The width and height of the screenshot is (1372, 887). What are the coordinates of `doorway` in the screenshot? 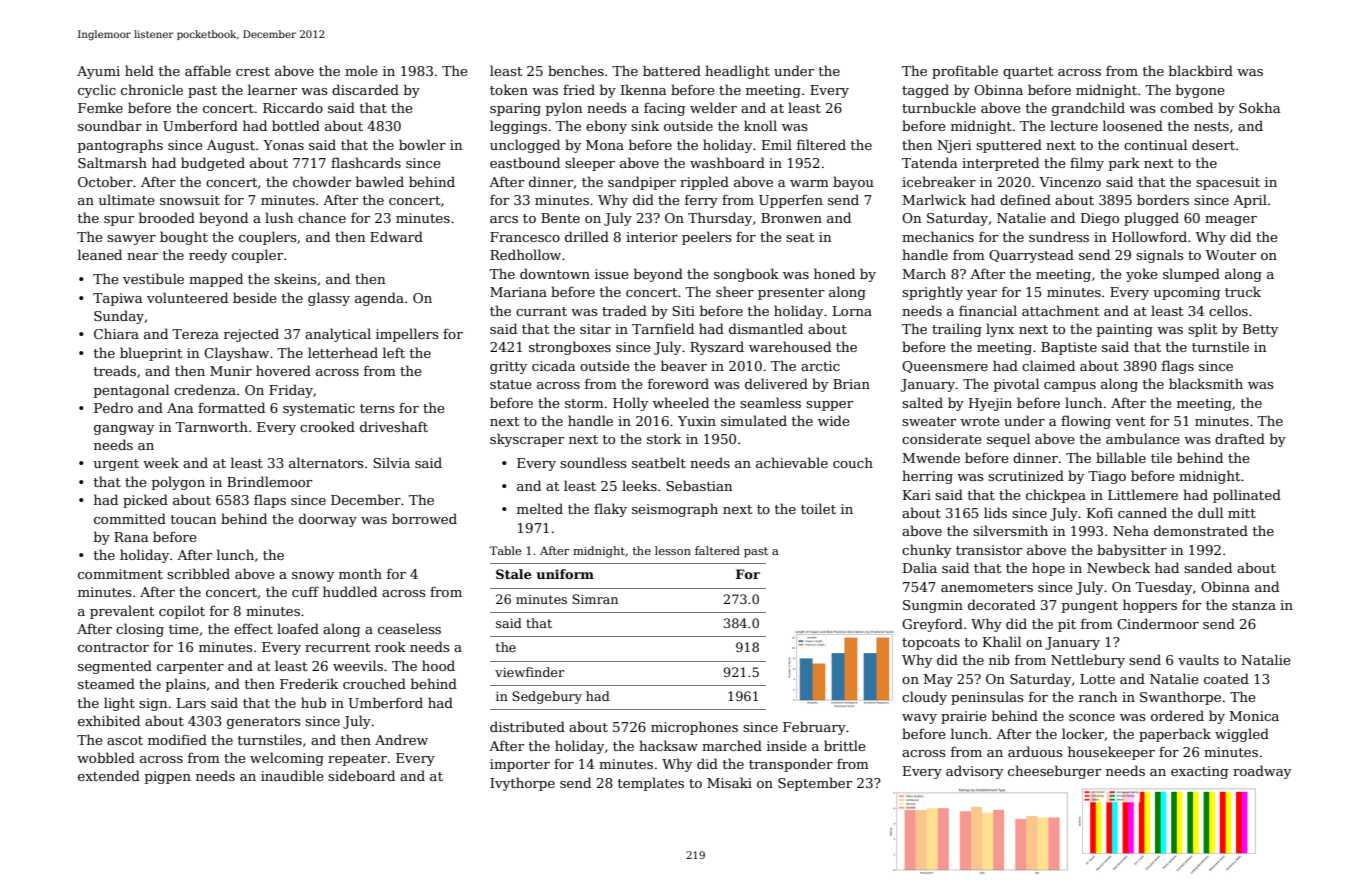 It's located at (328, 520).
